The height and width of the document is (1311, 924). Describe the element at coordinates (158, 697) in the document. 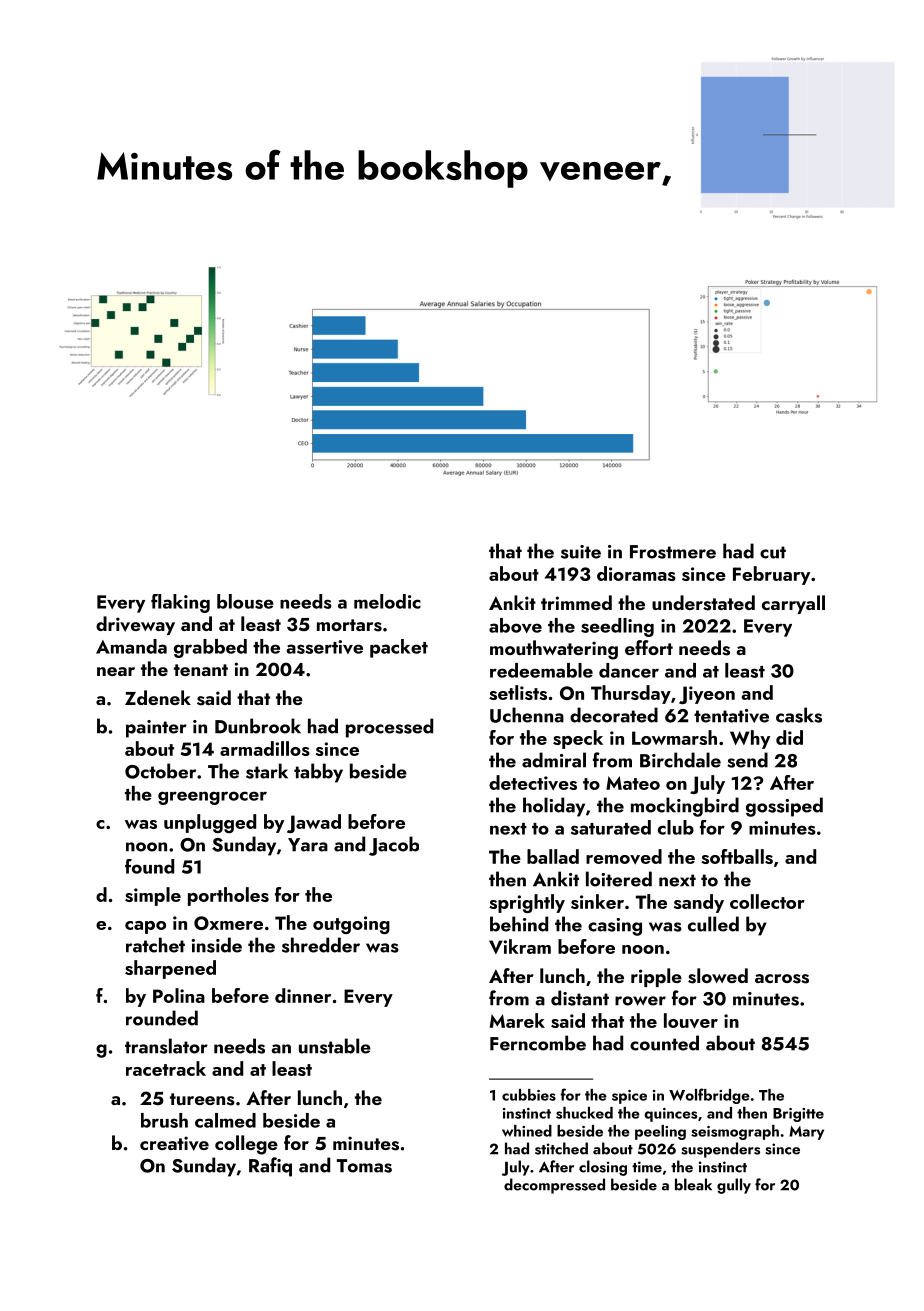

I see `Zdenek` at that location.
